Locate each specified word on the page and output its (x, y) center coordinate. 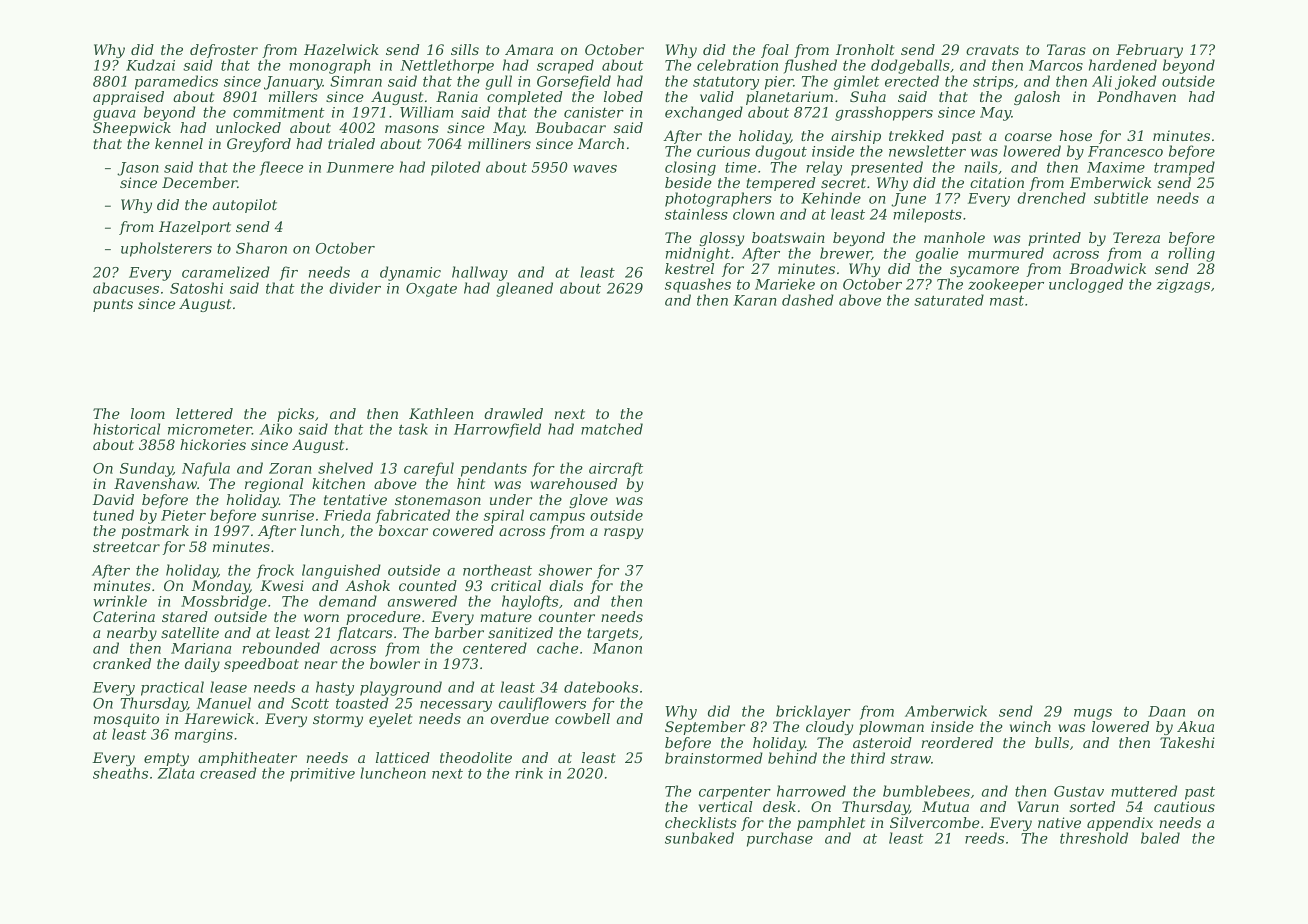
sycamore (984, 271)
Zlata (176, 773)
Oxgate (431, 290)
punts (113, 305)
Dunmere (360, 167)
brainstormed (714, 758)
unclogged (1086, 285)
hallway (480, 273)
